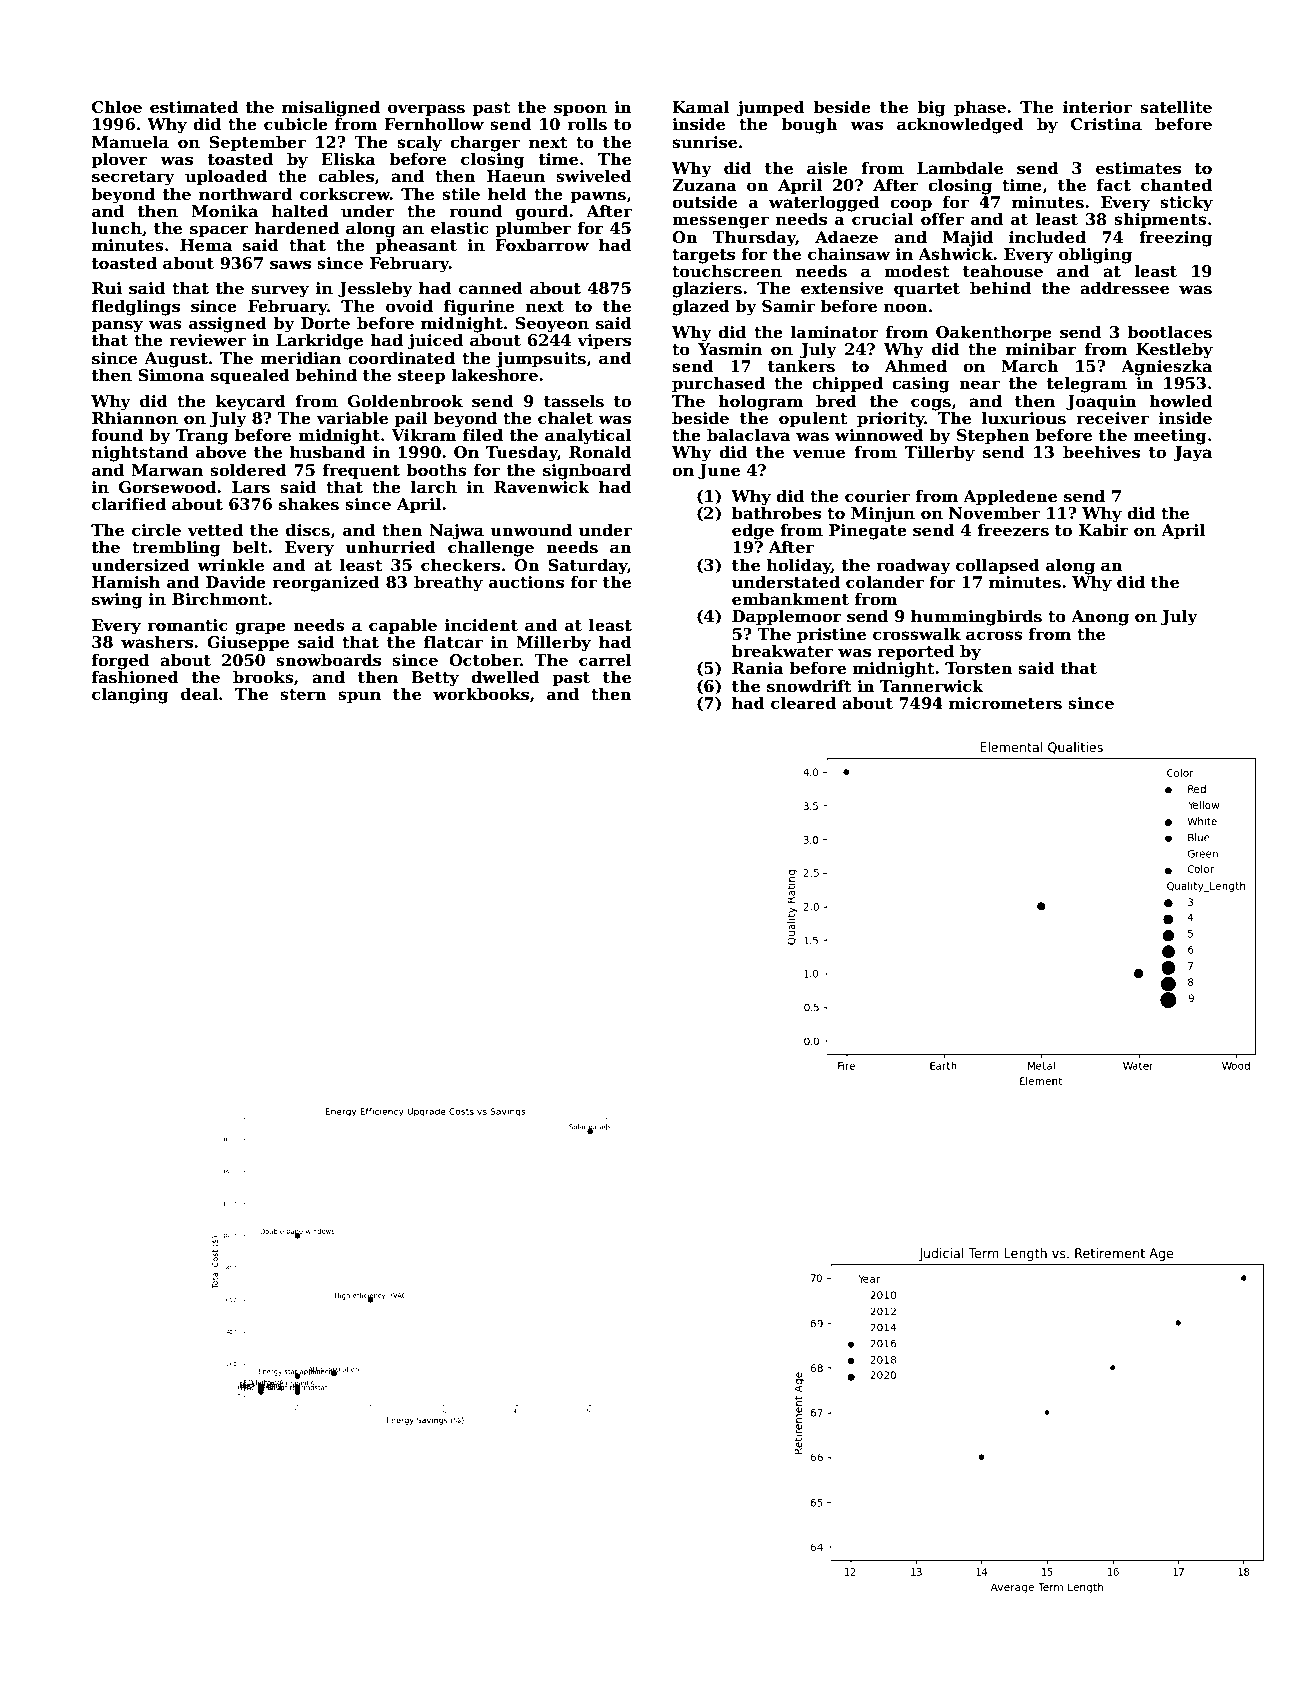 The width and height of the page is (1304, 1688). I want to click on Tillerby, so click(940, 454).
